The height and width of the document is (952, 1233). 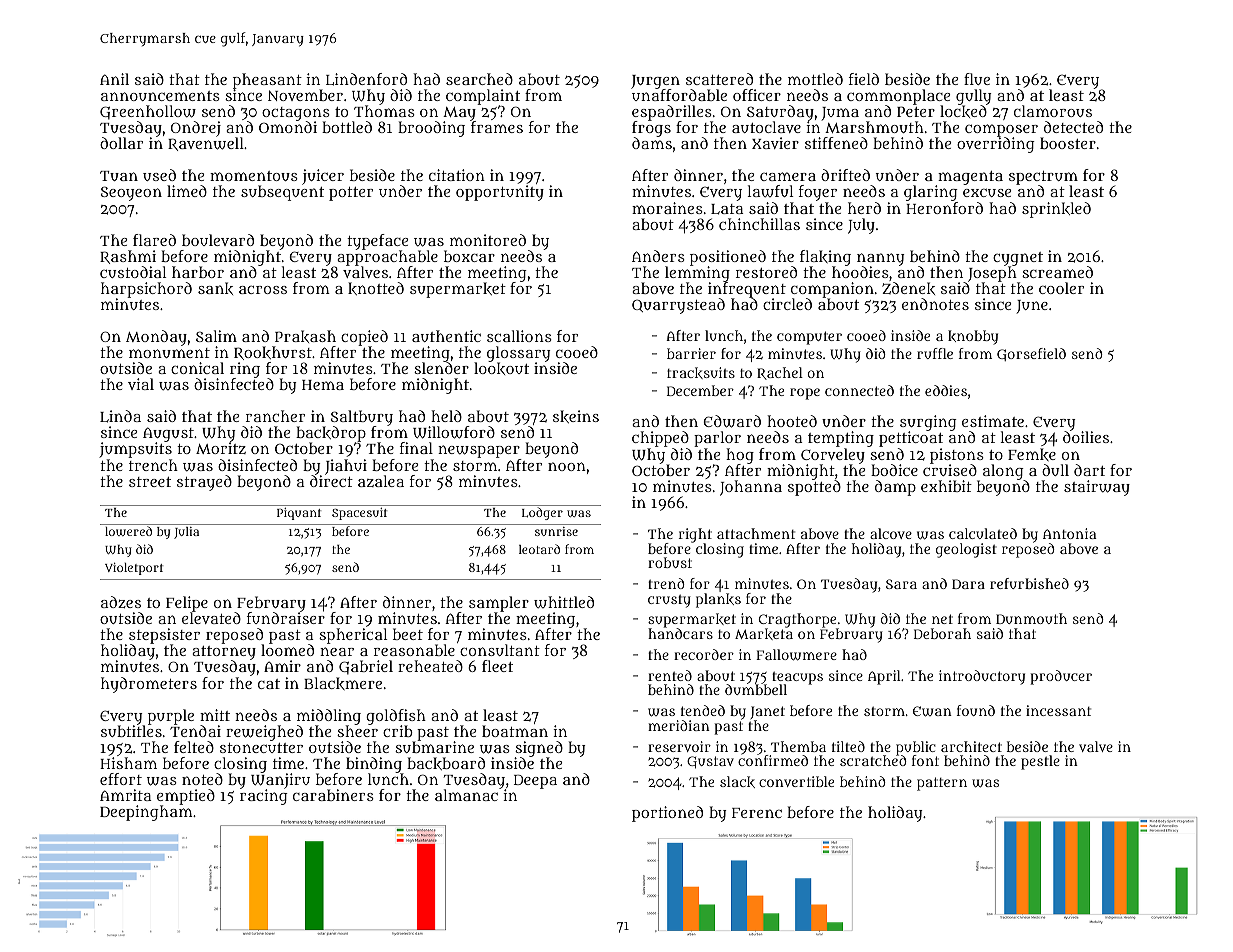 I want to click on frames, so click(x=497, y=127).
